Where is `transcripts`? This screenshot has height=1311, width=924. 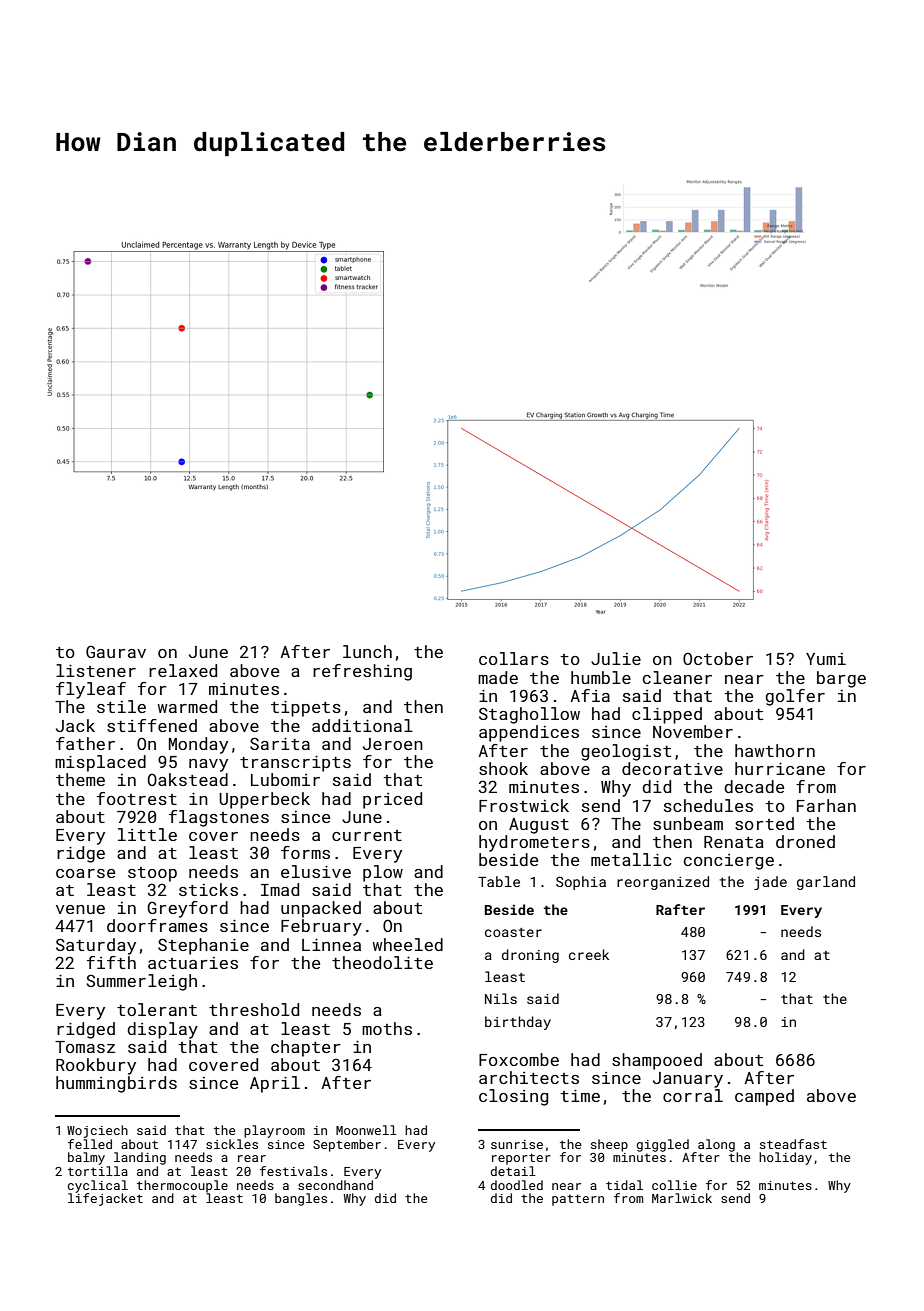
transcripts is located at coordinates (295, 764).
